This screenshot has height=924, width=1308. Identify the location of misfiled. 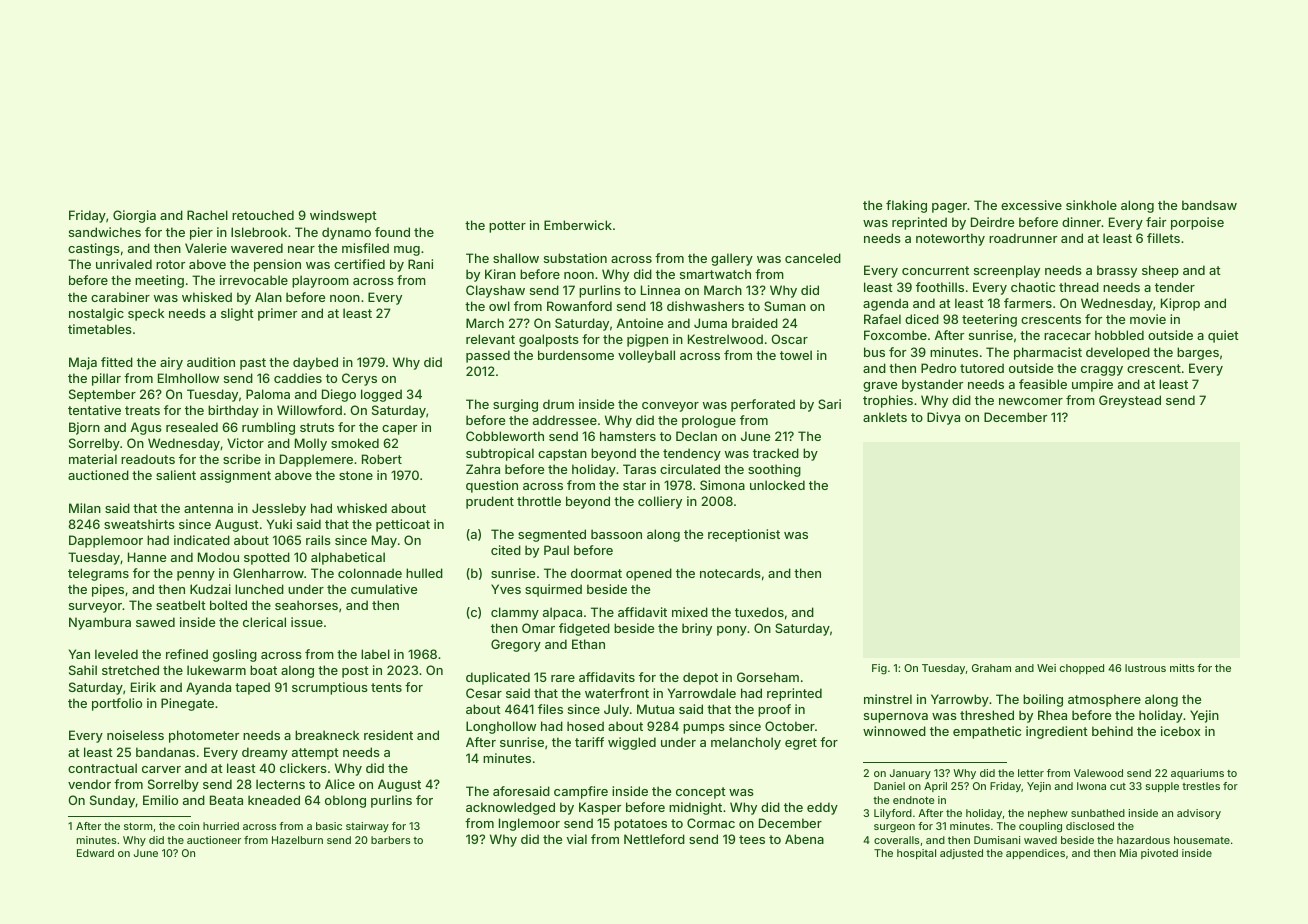
(365, 248).
